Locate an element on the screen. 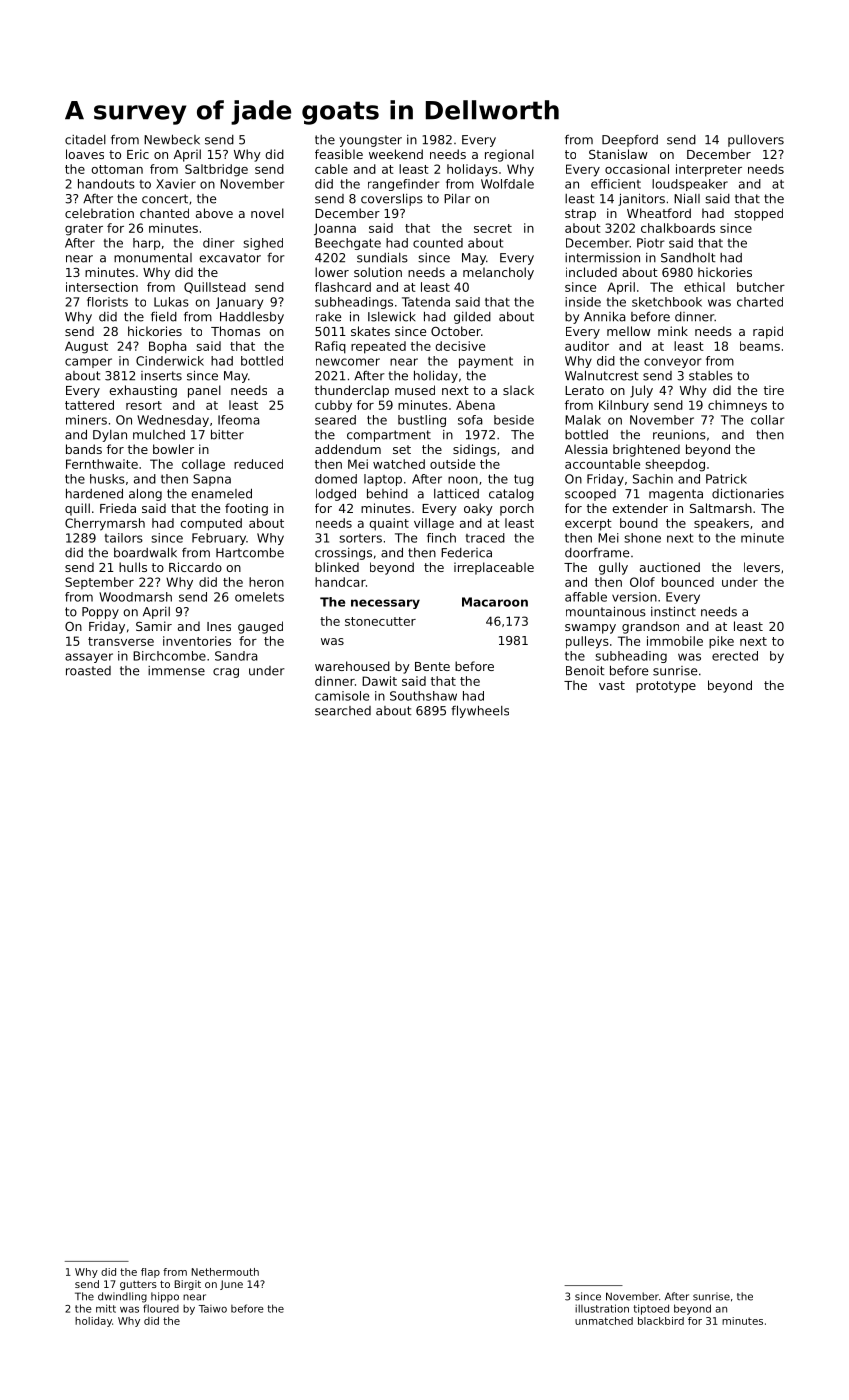 The image size is (849, 1400). erected is located at coordinates (735, 656).
